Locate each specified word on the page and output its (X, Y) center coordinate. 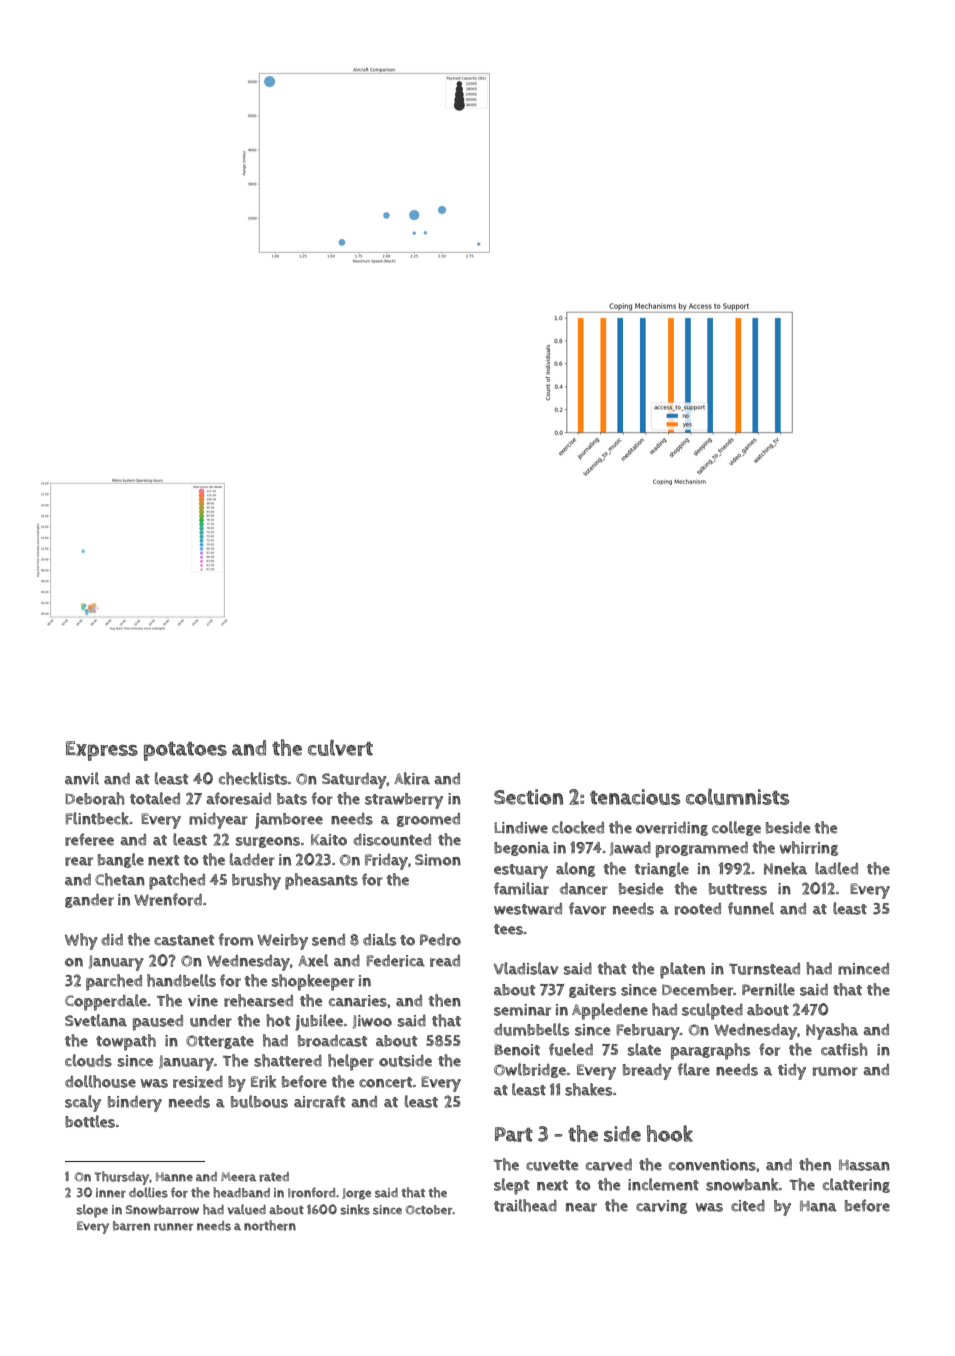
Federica (395, 961)
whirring (809, 848)
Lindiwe (521, 828)
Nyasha (832, 1031)
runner (174, 1227)
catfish (844, 1049)
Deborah (95, 798)
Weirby (282, 942)
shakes (588, 1089)
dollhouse (100, 1081)
